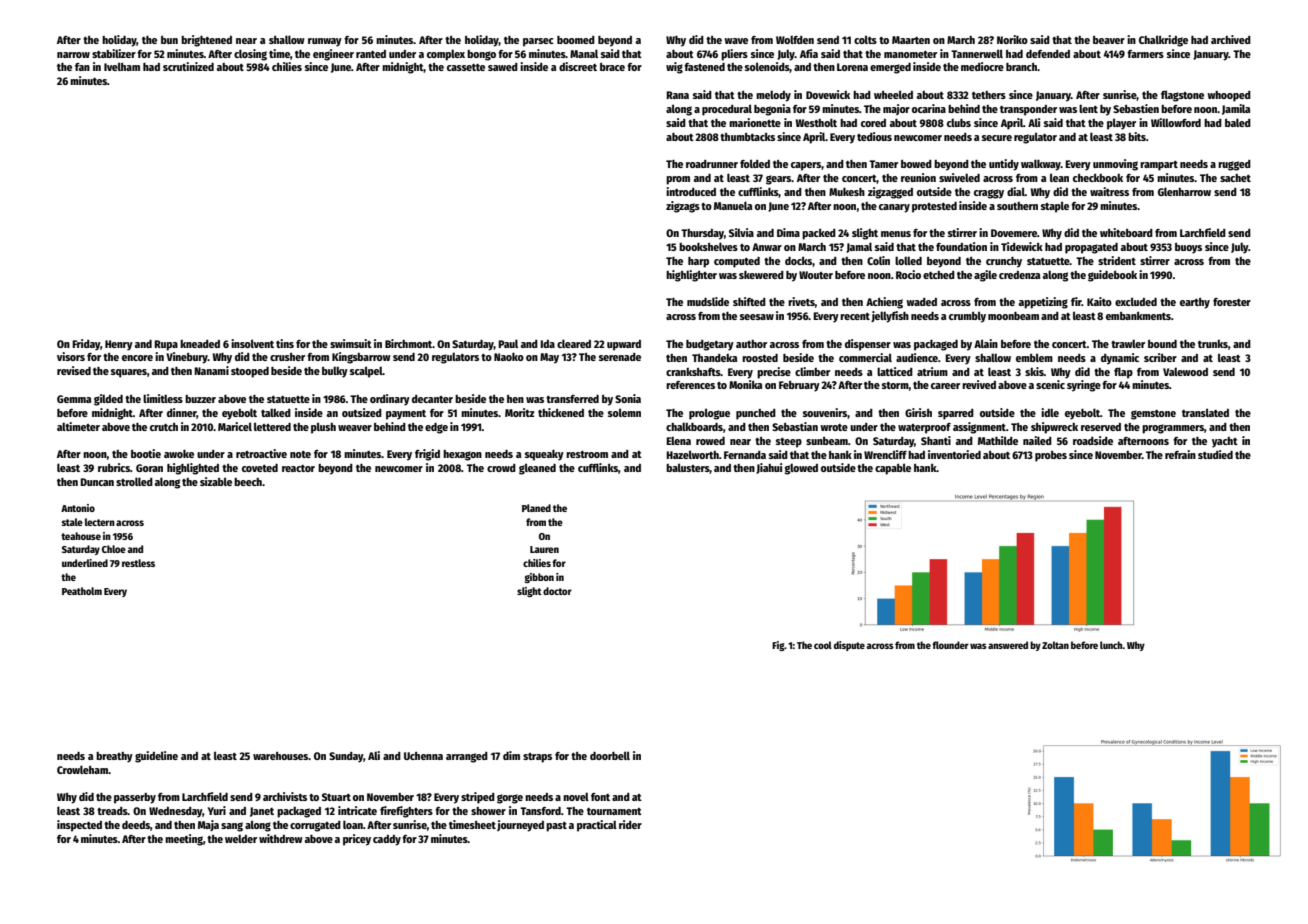  I want to click on Sonia, so click(628, 398).
